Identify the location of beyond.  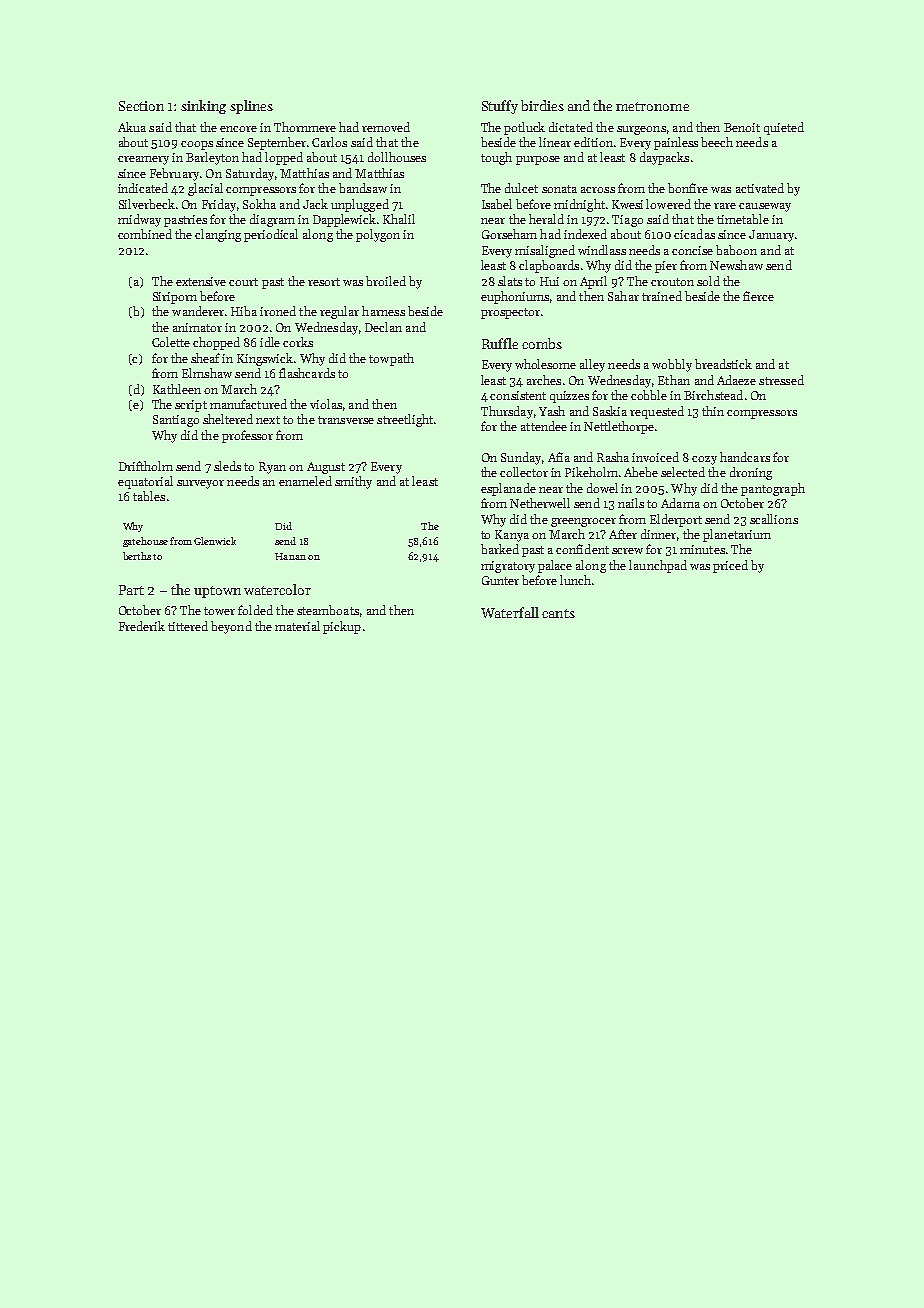
(231, 627).
